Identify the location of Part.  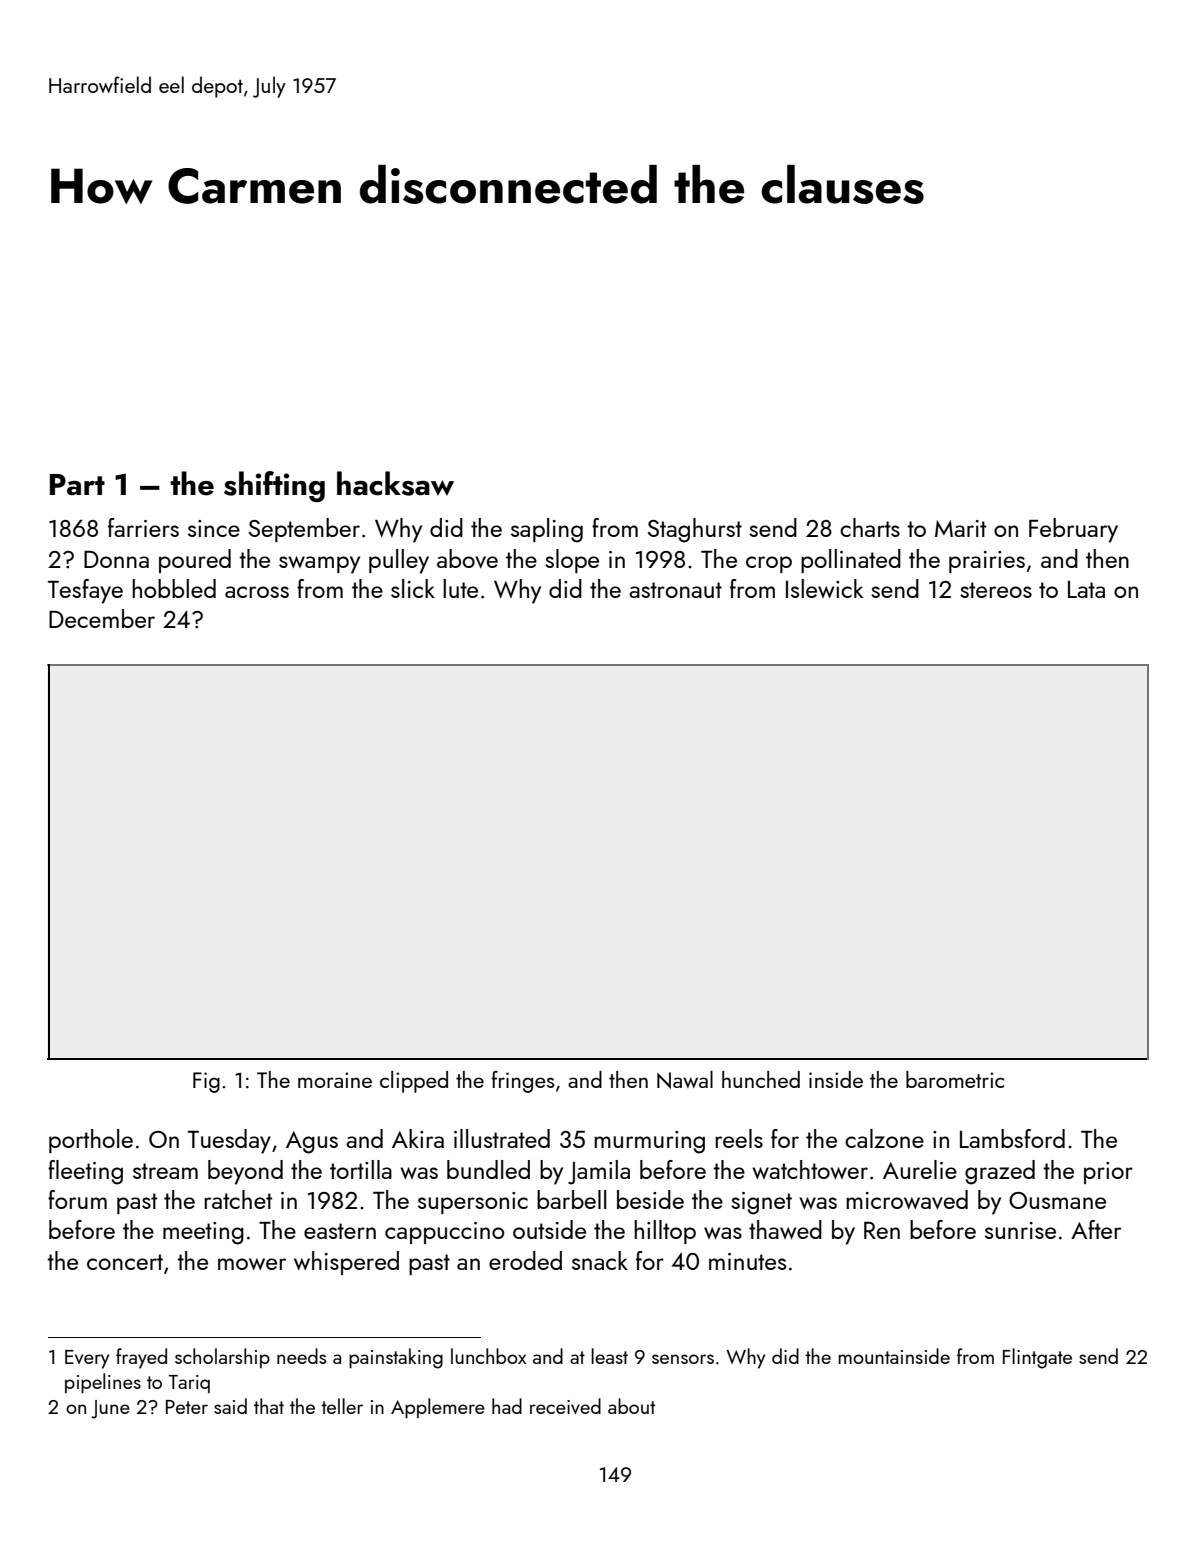
(77, 485).
